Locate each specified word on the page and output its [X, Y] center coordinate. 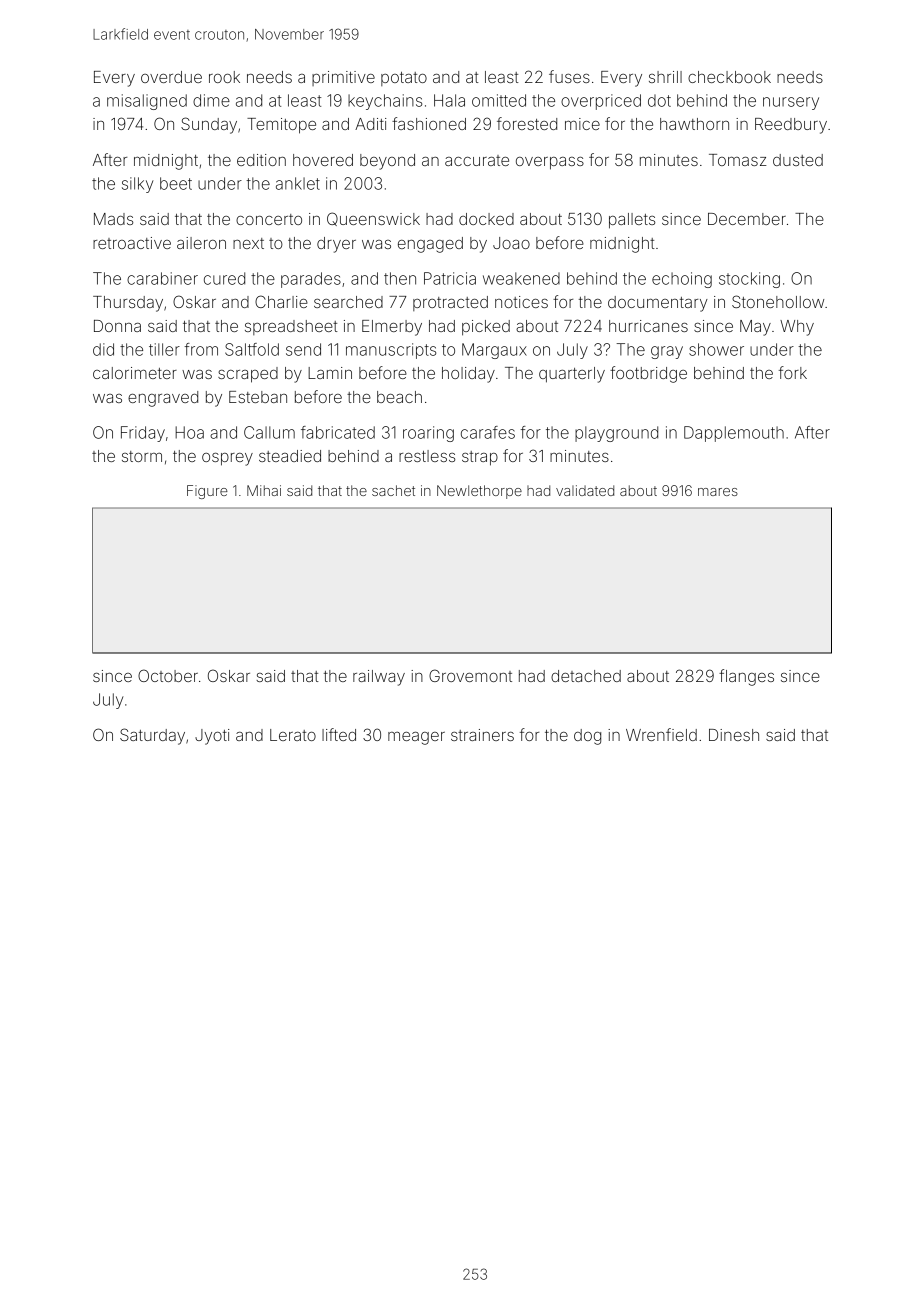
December [747, 219]
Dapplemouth [734, 434]
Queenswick [373, 219]
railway [379, 678]
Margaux [494, 351]
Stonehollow [778, 301]
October [168, 675]
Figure [207, 492]
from [201, 349]
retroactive [132, 243]
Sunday [209, 125]
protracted [450, 303]
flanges [746, 677]
